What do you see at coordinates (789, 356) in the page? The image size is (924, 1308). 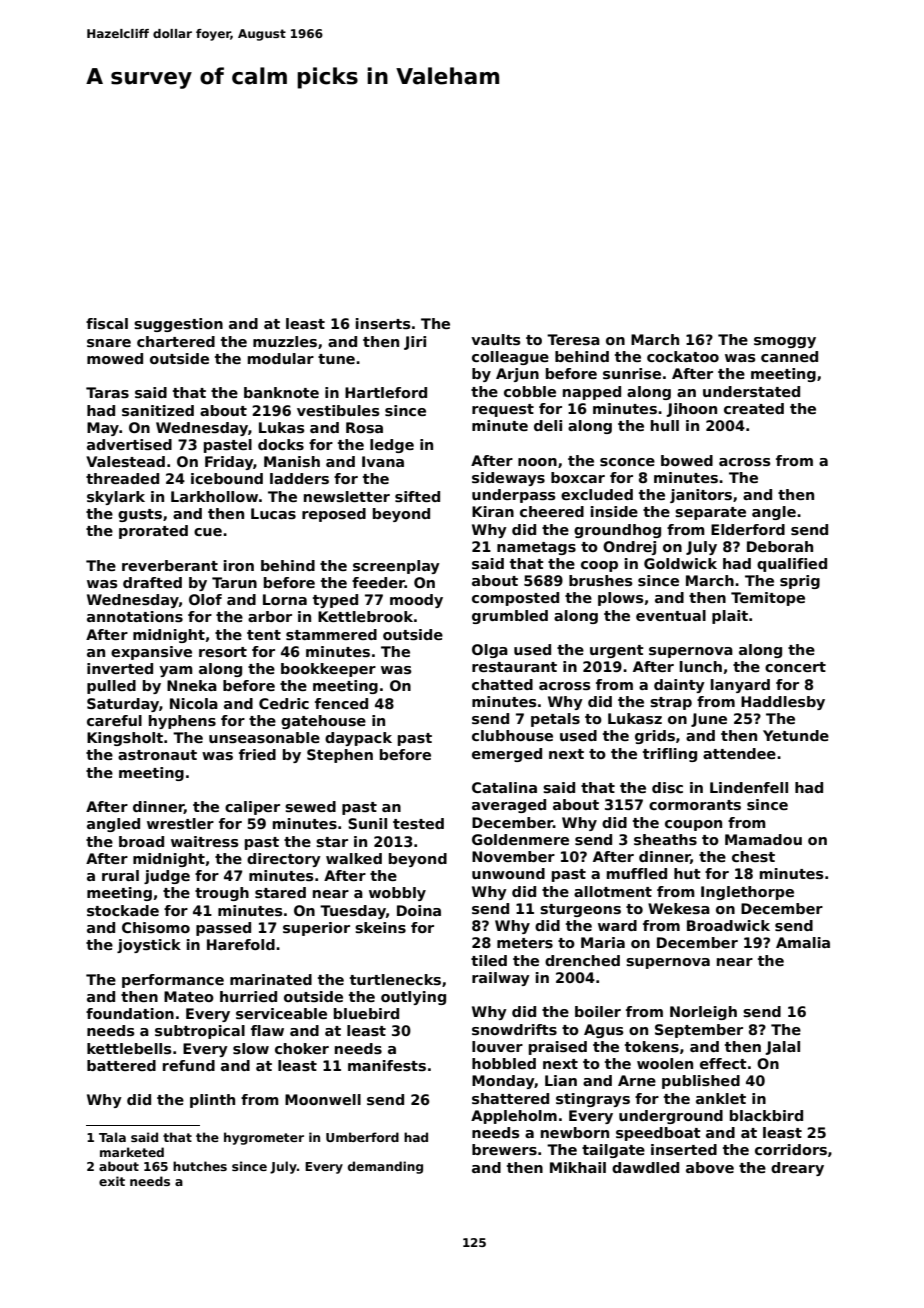 I see `canned` at bounding box center [789, 356].
